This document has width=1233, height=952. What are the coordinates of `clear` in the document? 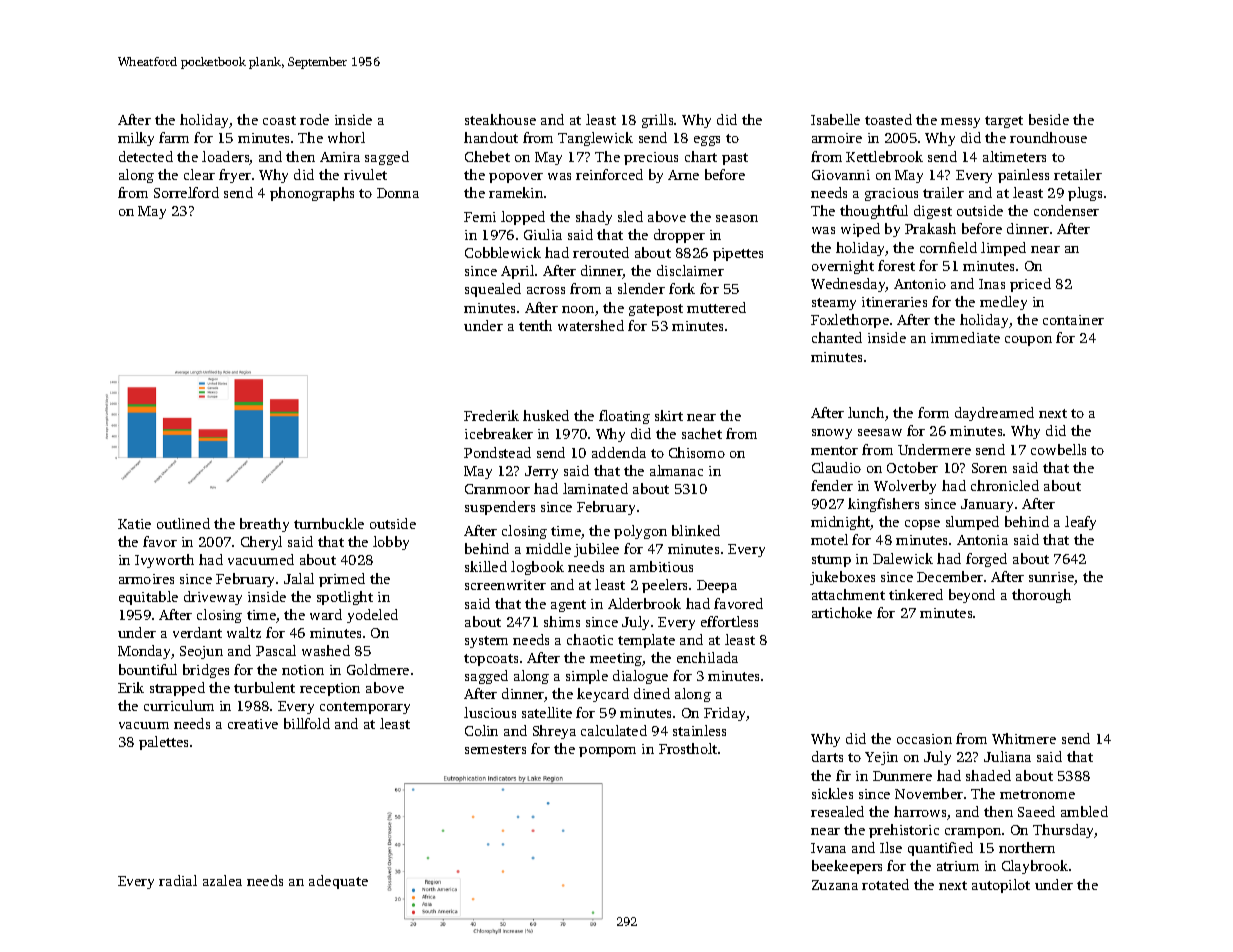 It's located at (199, 174).
